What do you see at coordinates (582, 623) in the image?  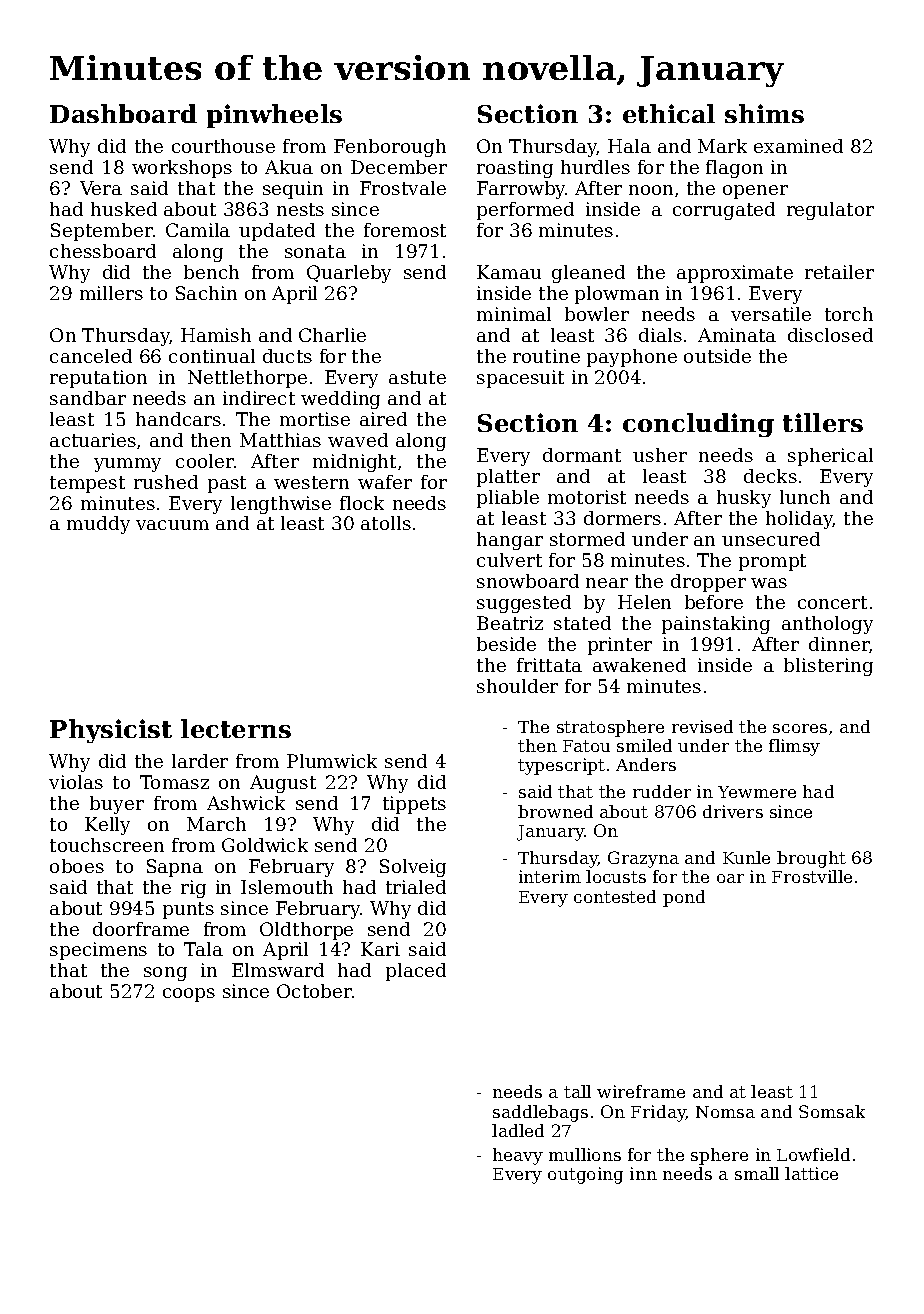 I see `stated` at bounding box center [582, 623].
